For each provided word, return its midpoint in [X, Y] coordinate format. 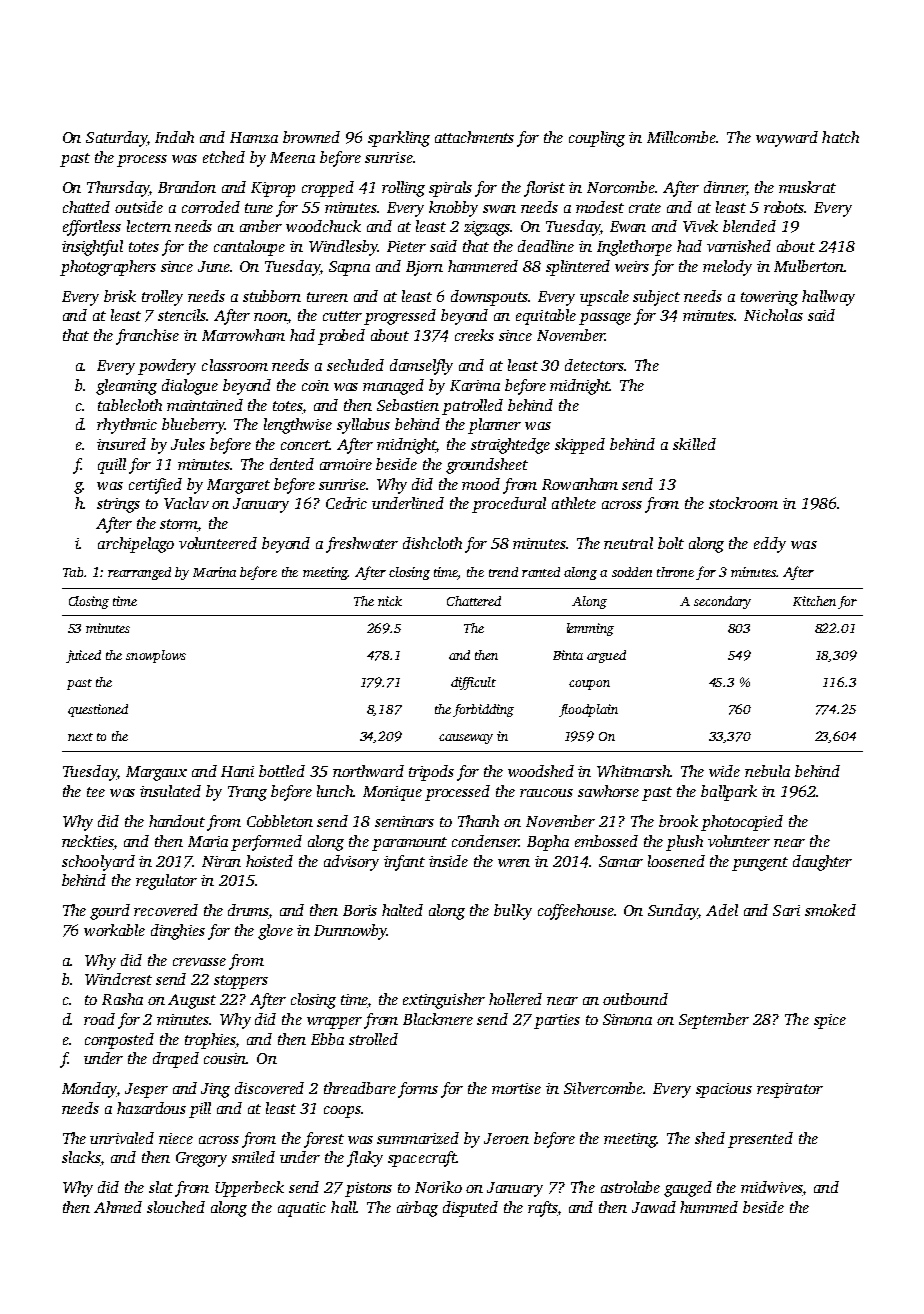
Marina [214, 572]
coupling [597, 139]
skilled [694, 444]
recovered [166, 910]
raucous [546, 793]
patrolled [472, 407]
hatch [840, 137]
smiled [253, 1157]
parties [557, 1021]
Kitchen [814, 601]
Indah [174, 137]
